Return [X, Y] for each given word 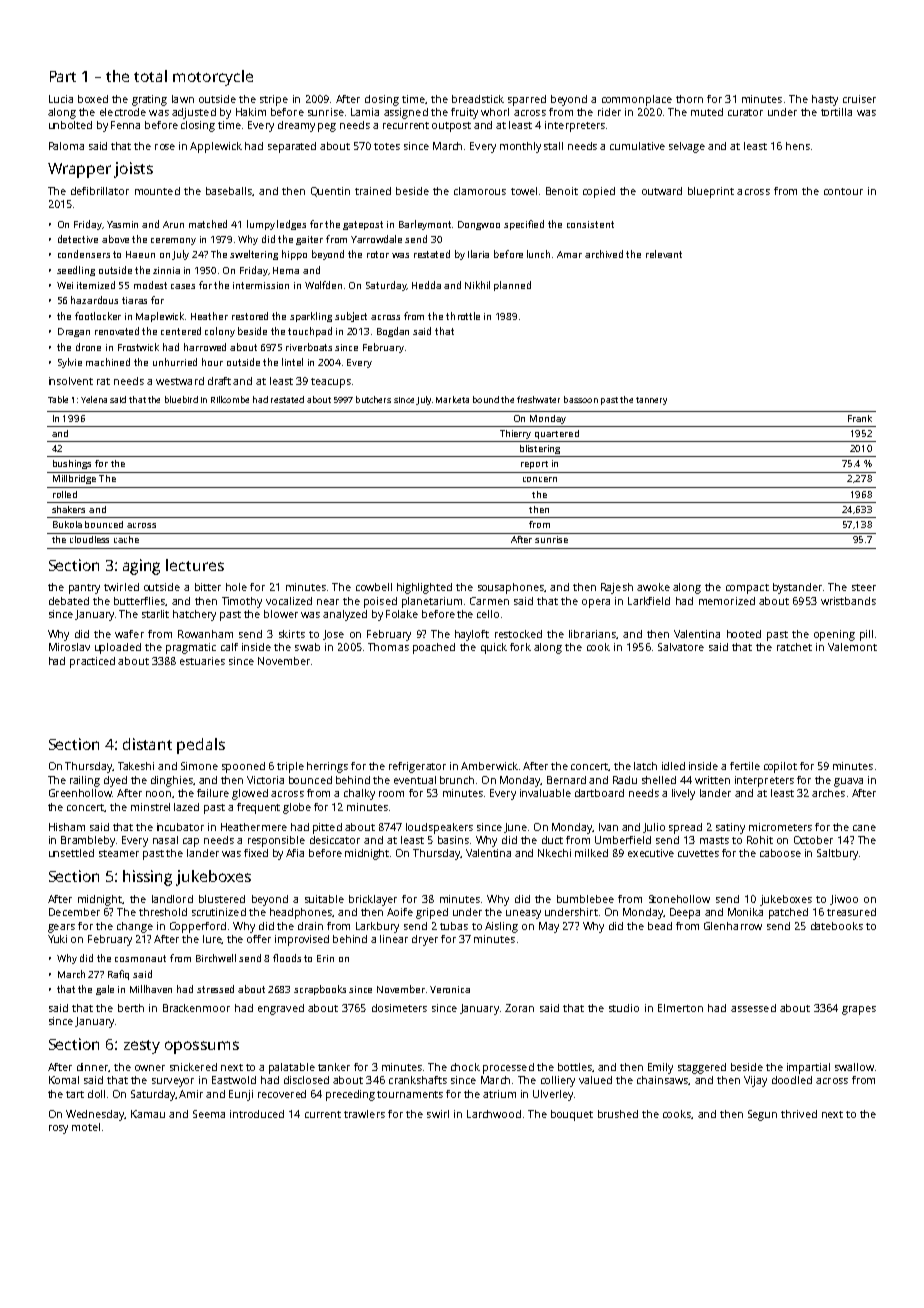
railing [85, 781]
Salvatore [681, 647]
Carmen [489, 601]
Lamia [365, 112]
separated [292, 147]
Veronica [450, 989]
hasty [825, 100]
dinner [93, 1067]
